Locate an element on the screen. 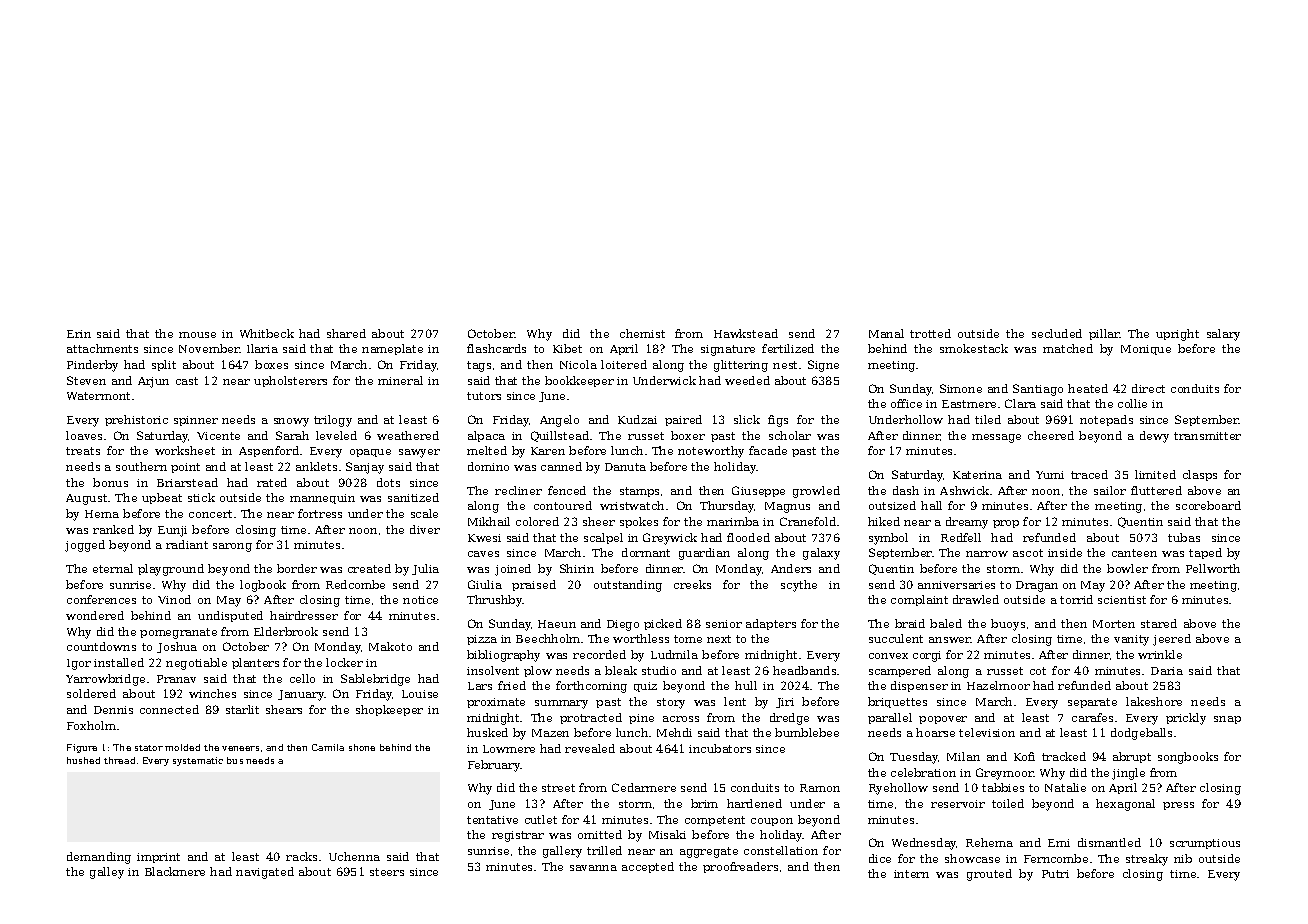 The width and height of the screenshot is (1308, 924). pillar is located at coordinates (1104, 334).
